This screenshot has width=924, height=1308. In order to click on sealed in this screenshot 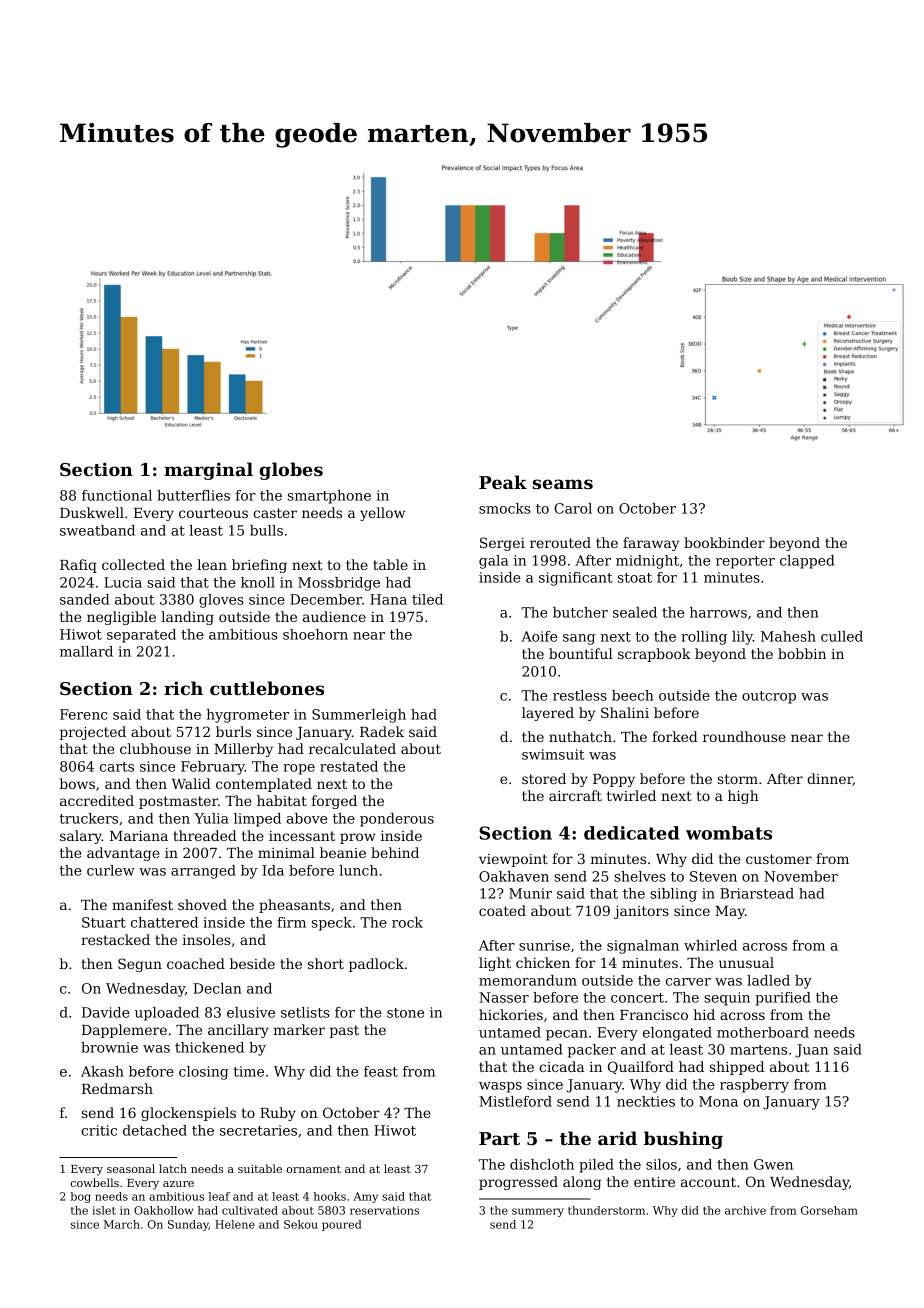, I will do `click(635, 612)`.
